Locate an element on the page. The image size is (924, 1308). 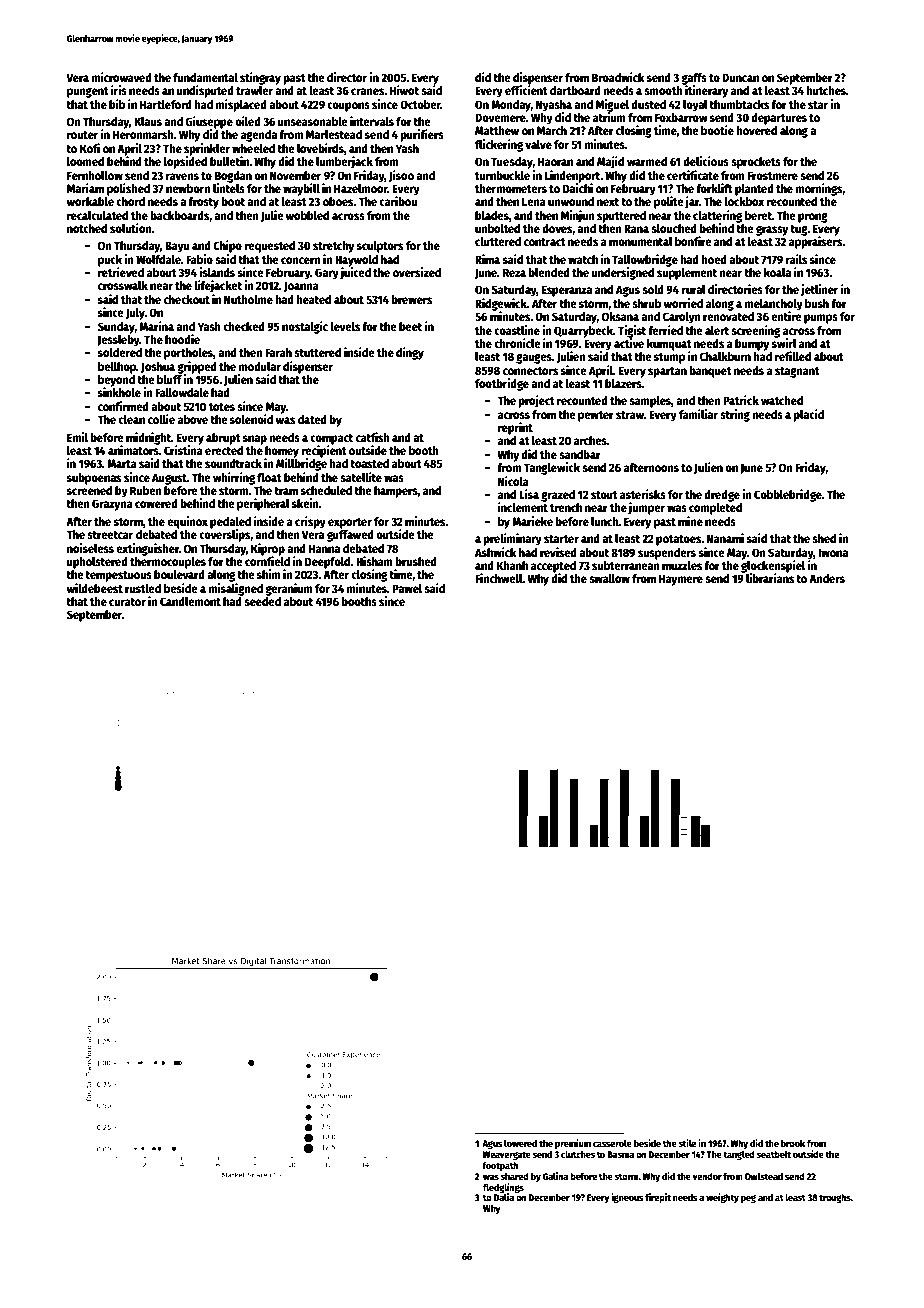
pedaled is located at coordinates (230, 523).
